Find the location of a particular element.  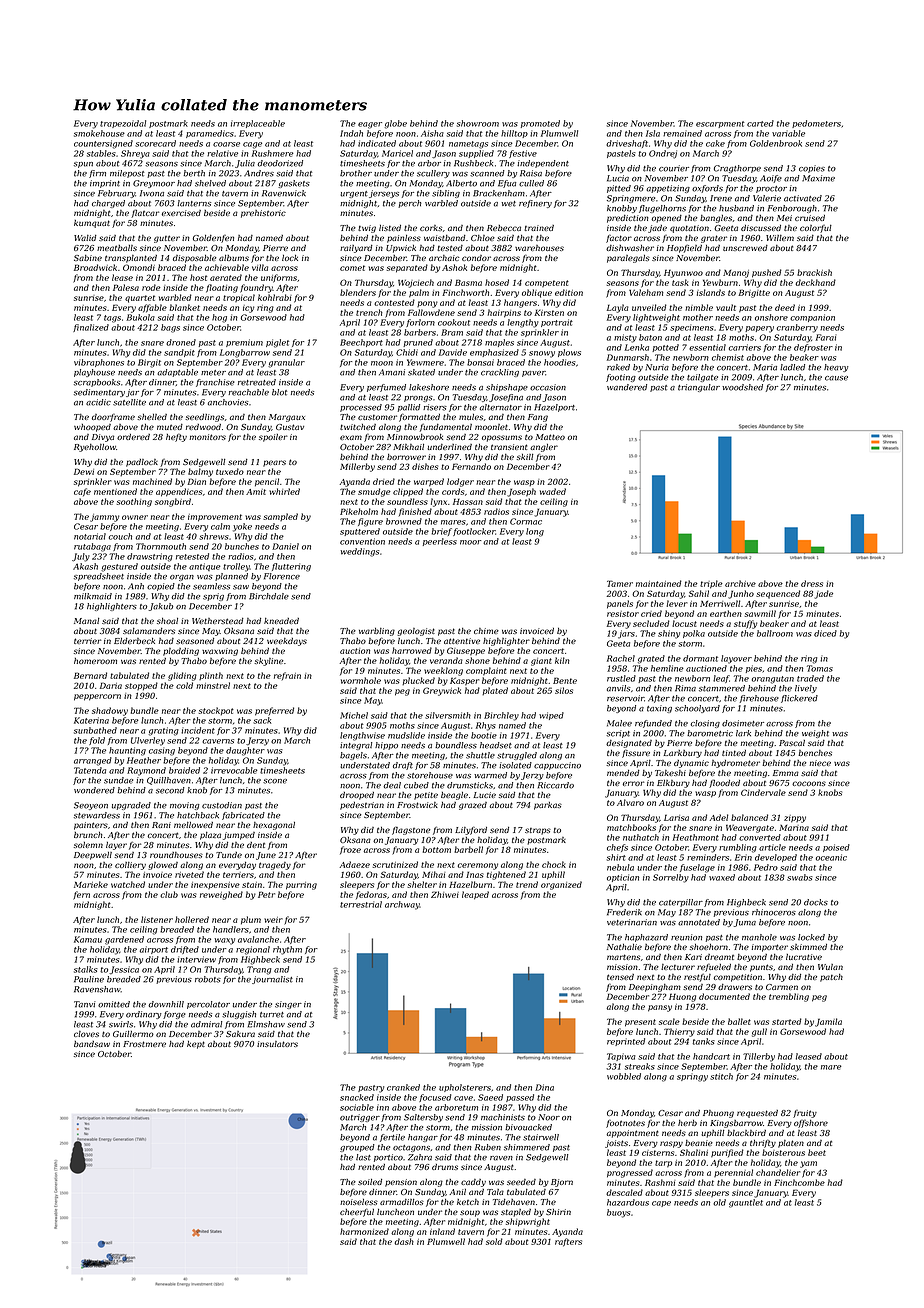

Frostmere is located at coordinates (144, 1044).
